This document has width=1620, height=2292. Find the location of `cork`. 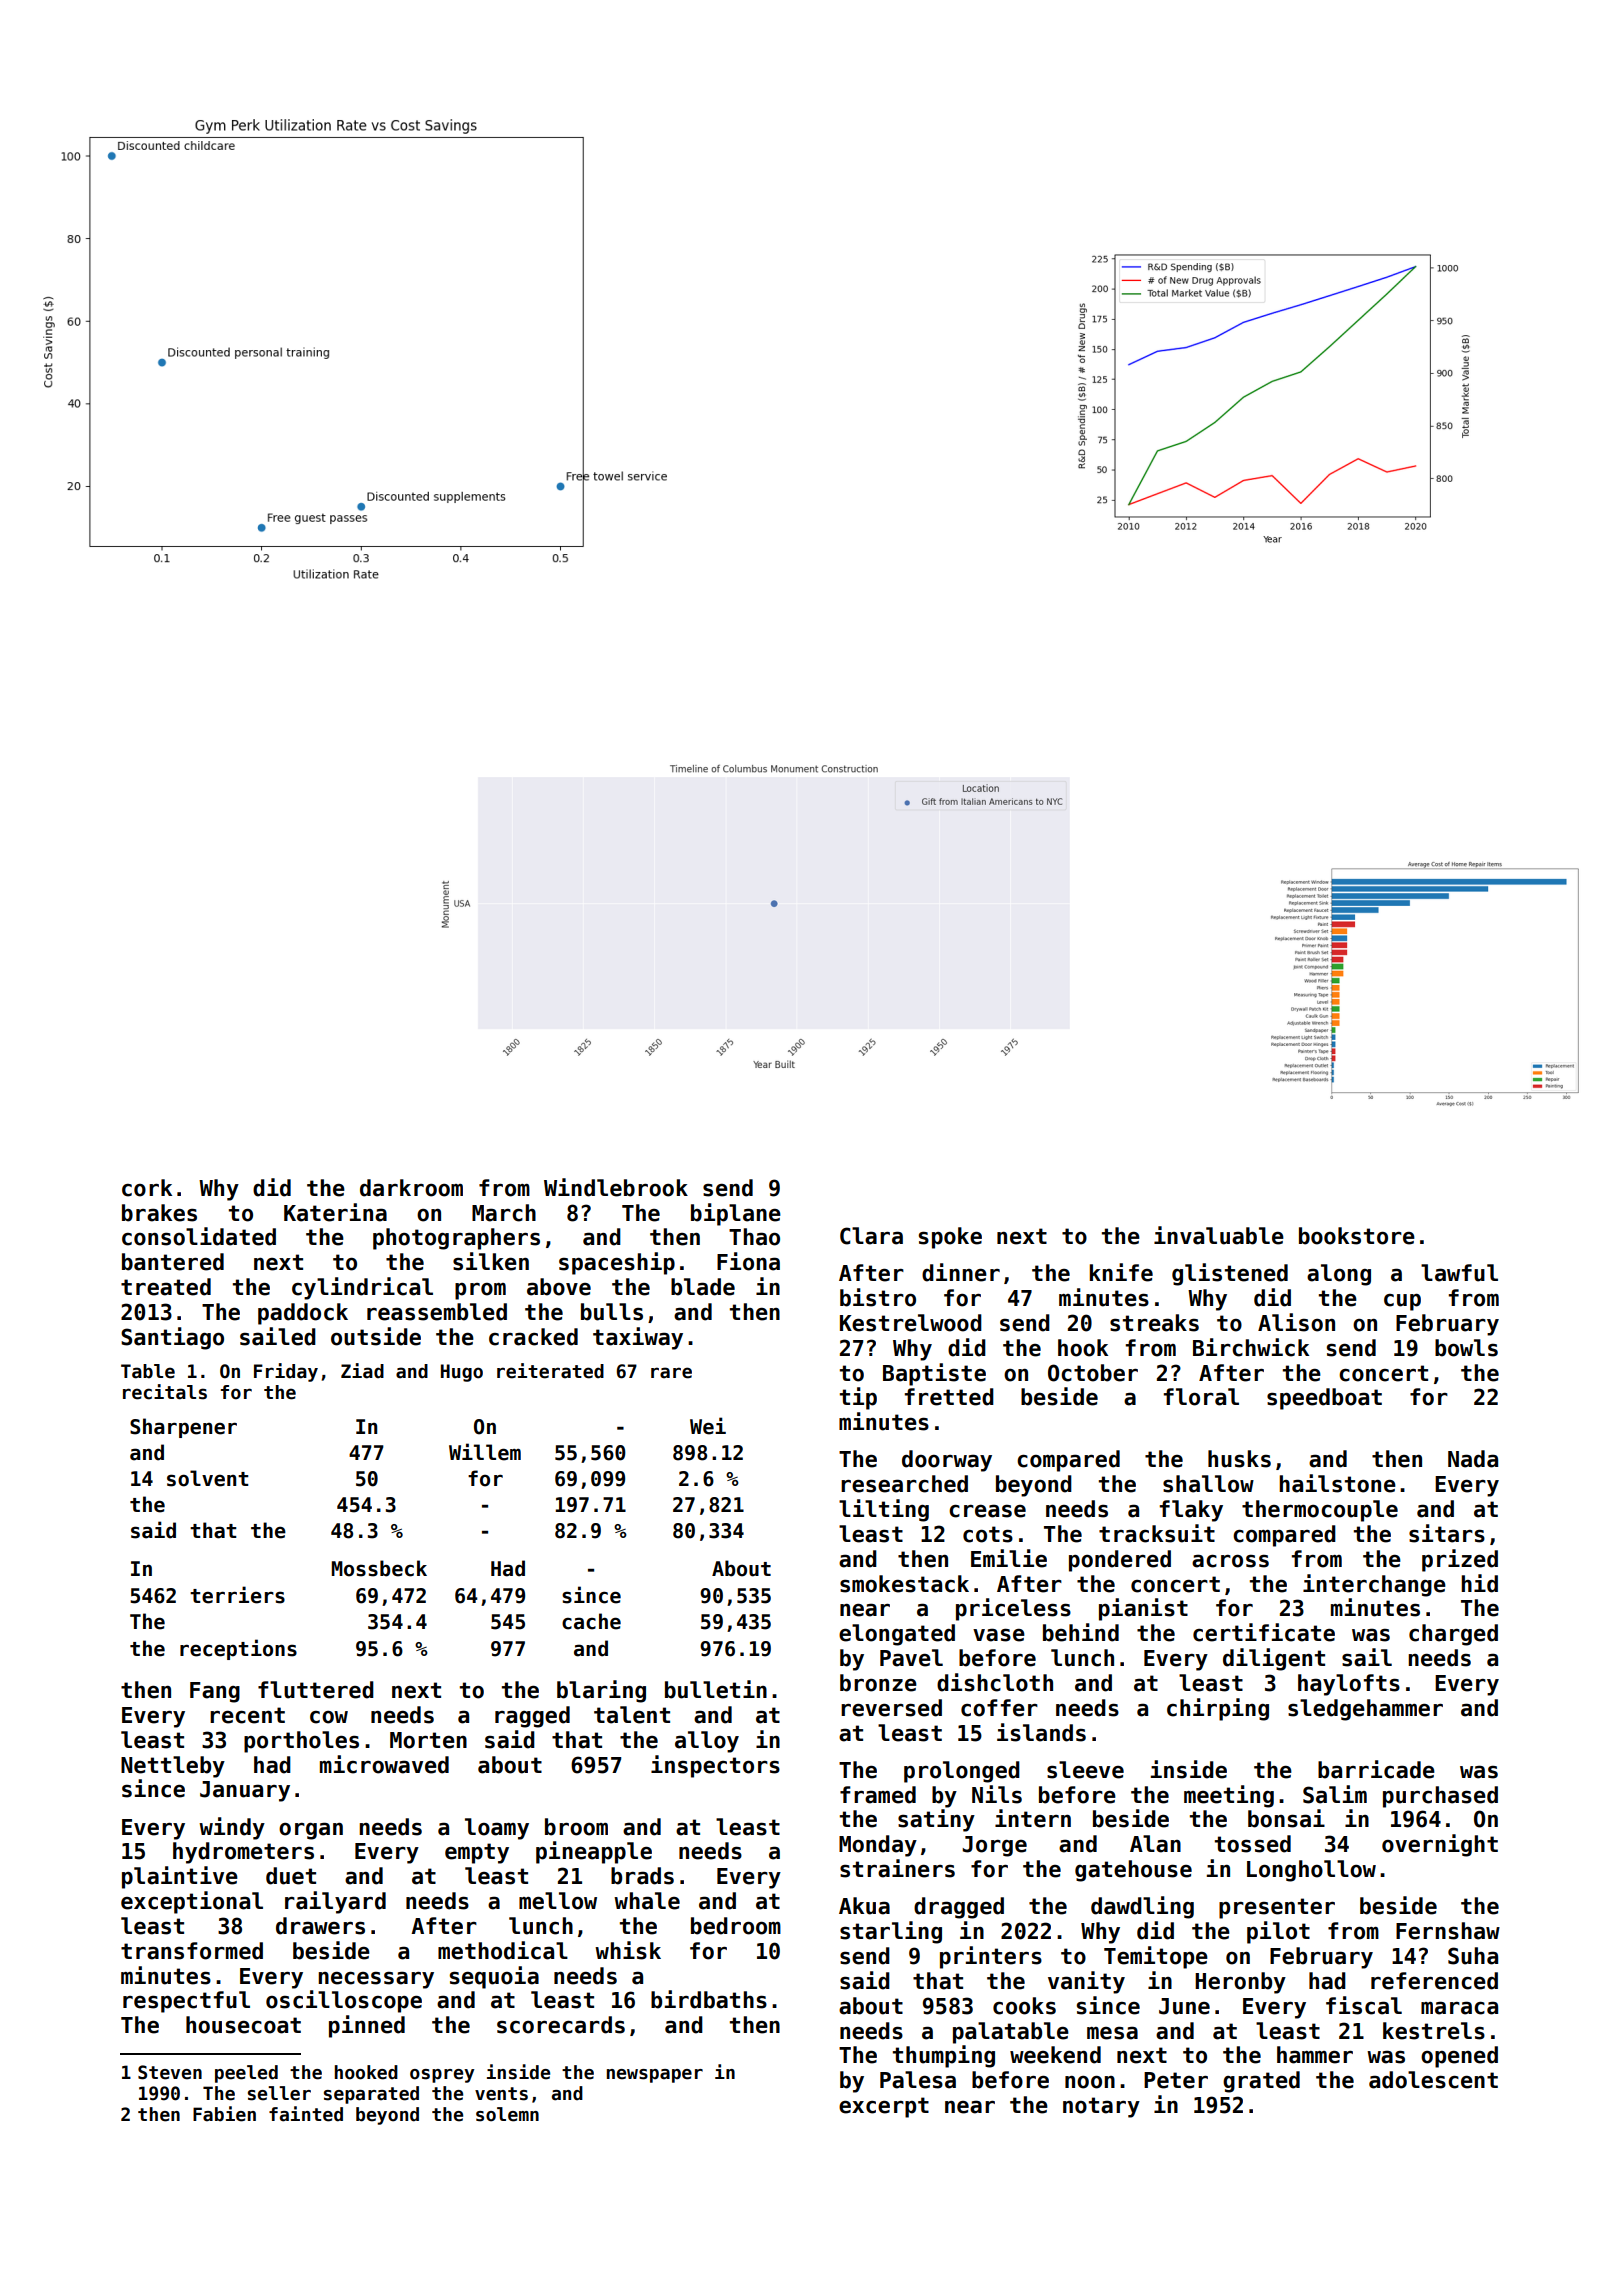

cork is located at coordinates (147, 1188).
